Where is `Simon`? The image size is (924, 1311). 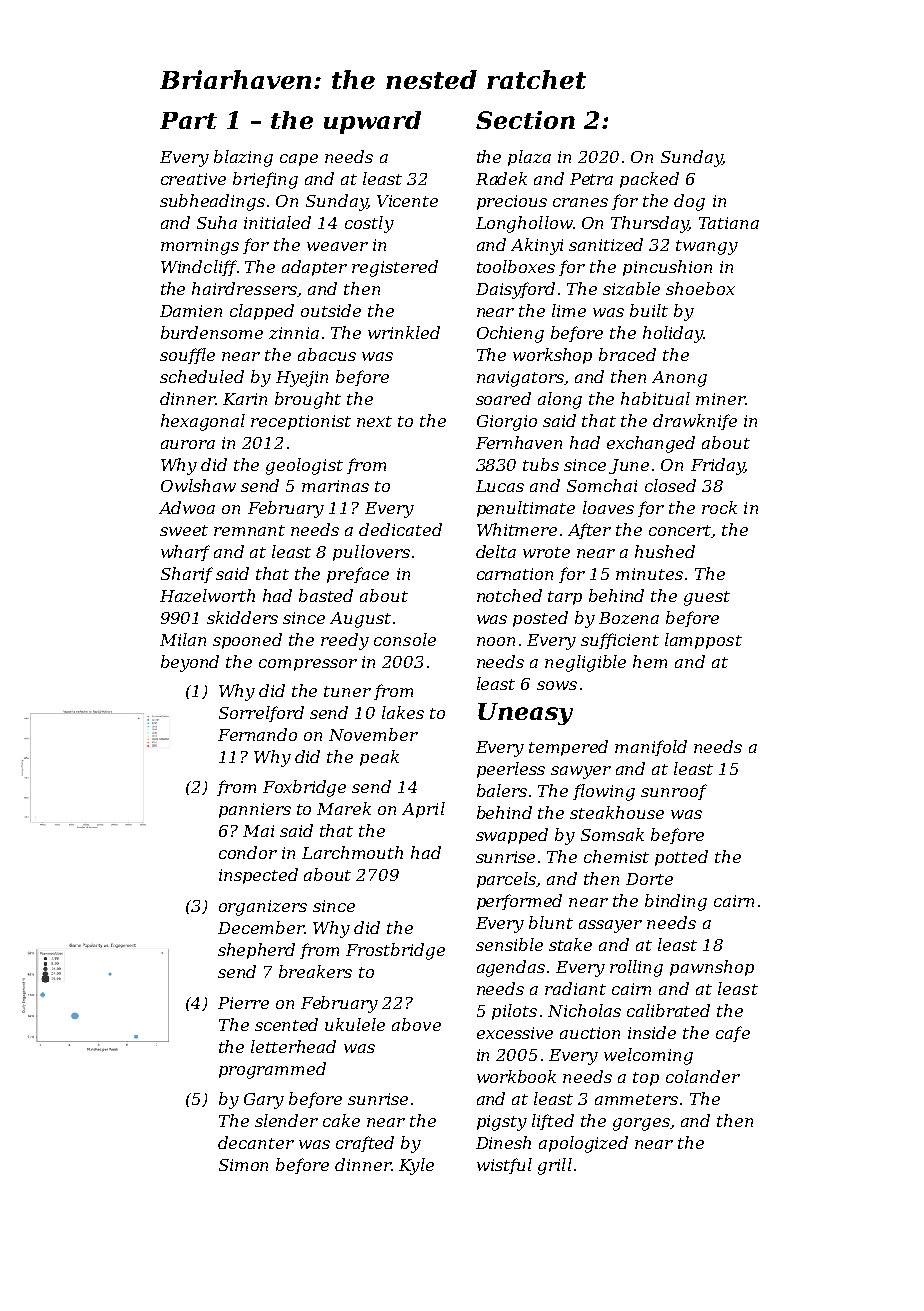
Simon is located at coordinates (243, 1165).
